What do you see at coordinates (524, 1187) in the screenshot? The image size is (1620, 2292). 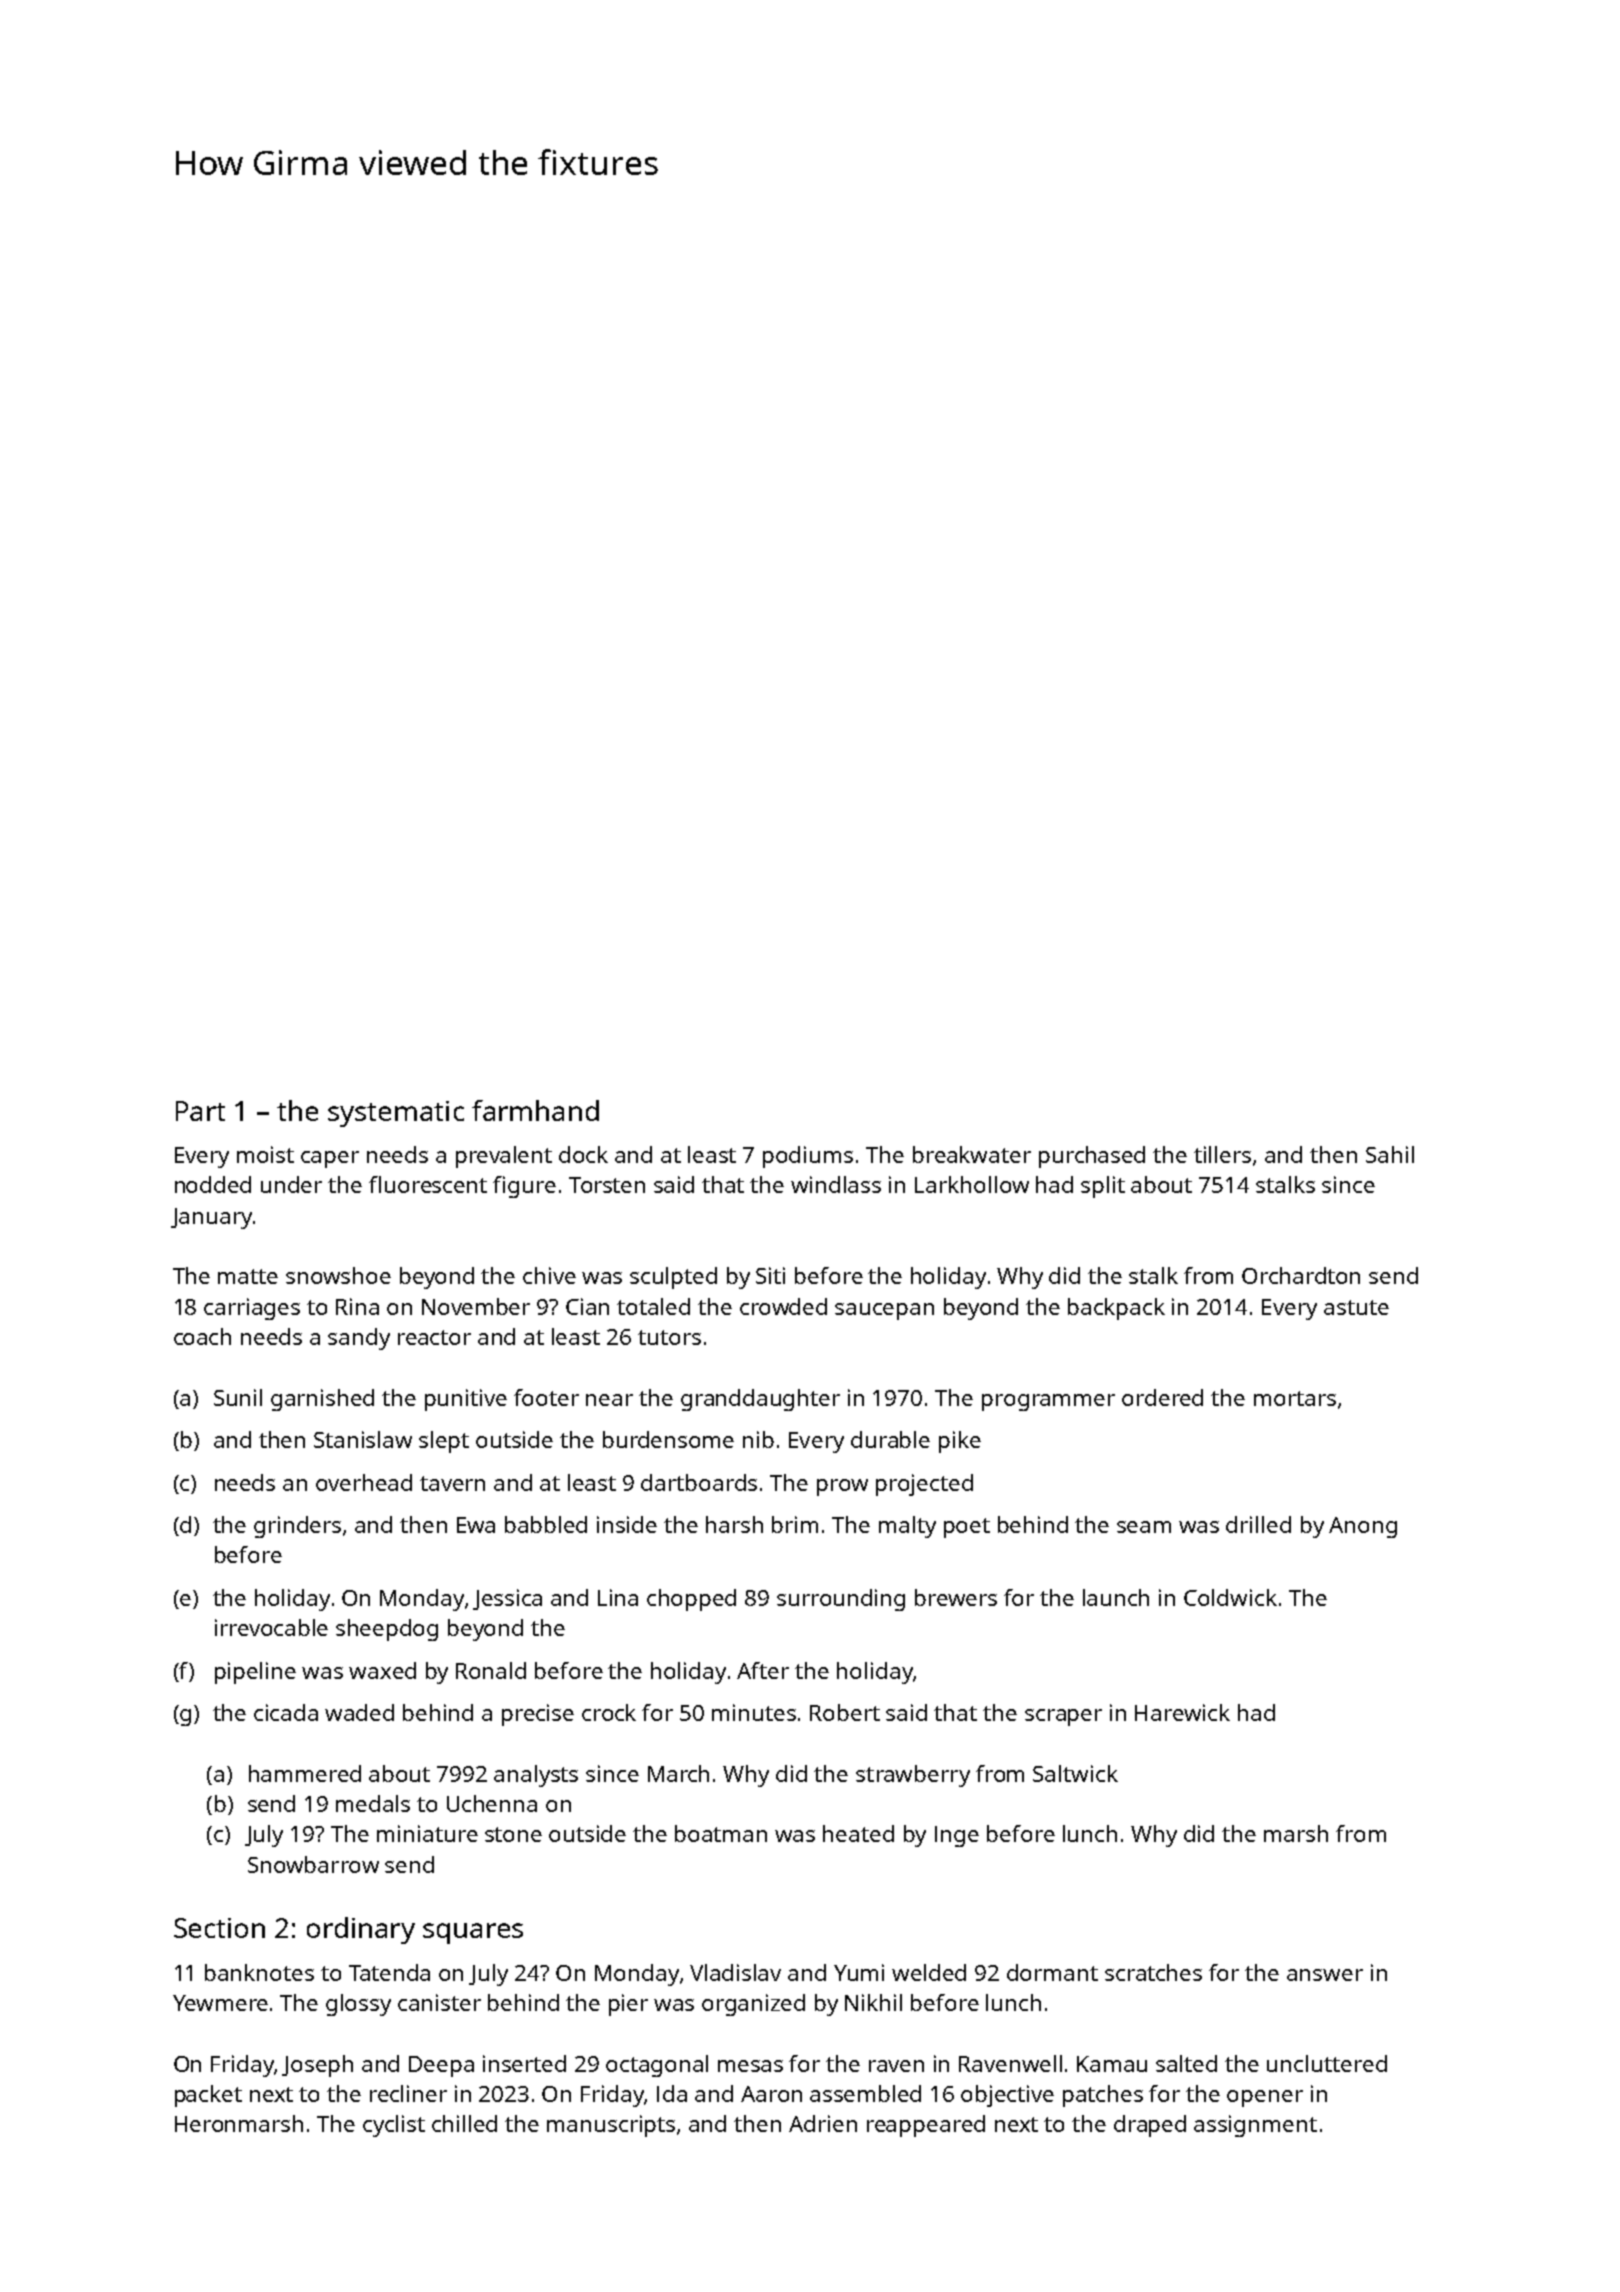 I see `figure` at bounding box center [524, 1187].
